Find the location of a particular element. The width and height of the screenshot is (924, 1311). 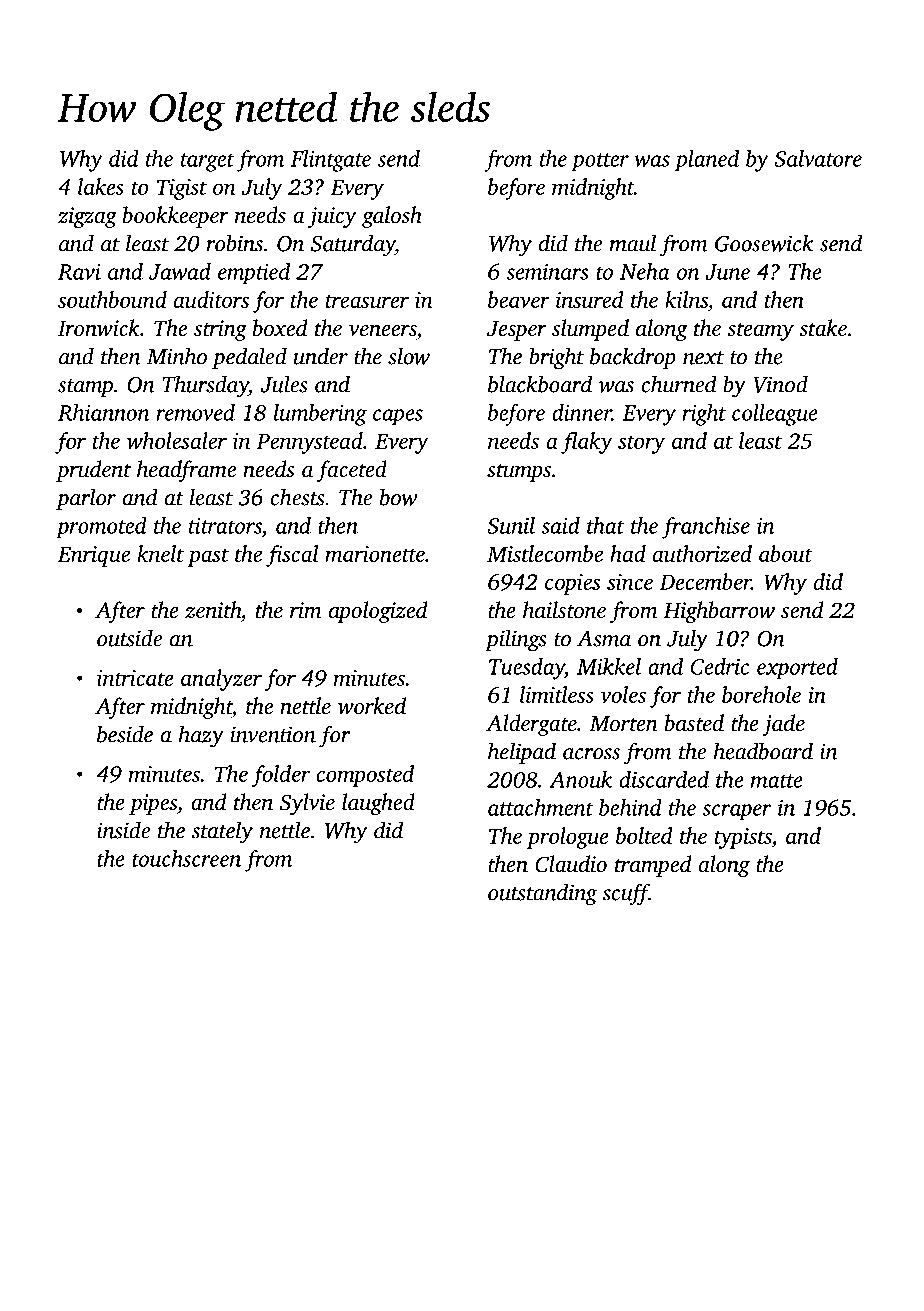

stately is located at coordinates (222, 832).
